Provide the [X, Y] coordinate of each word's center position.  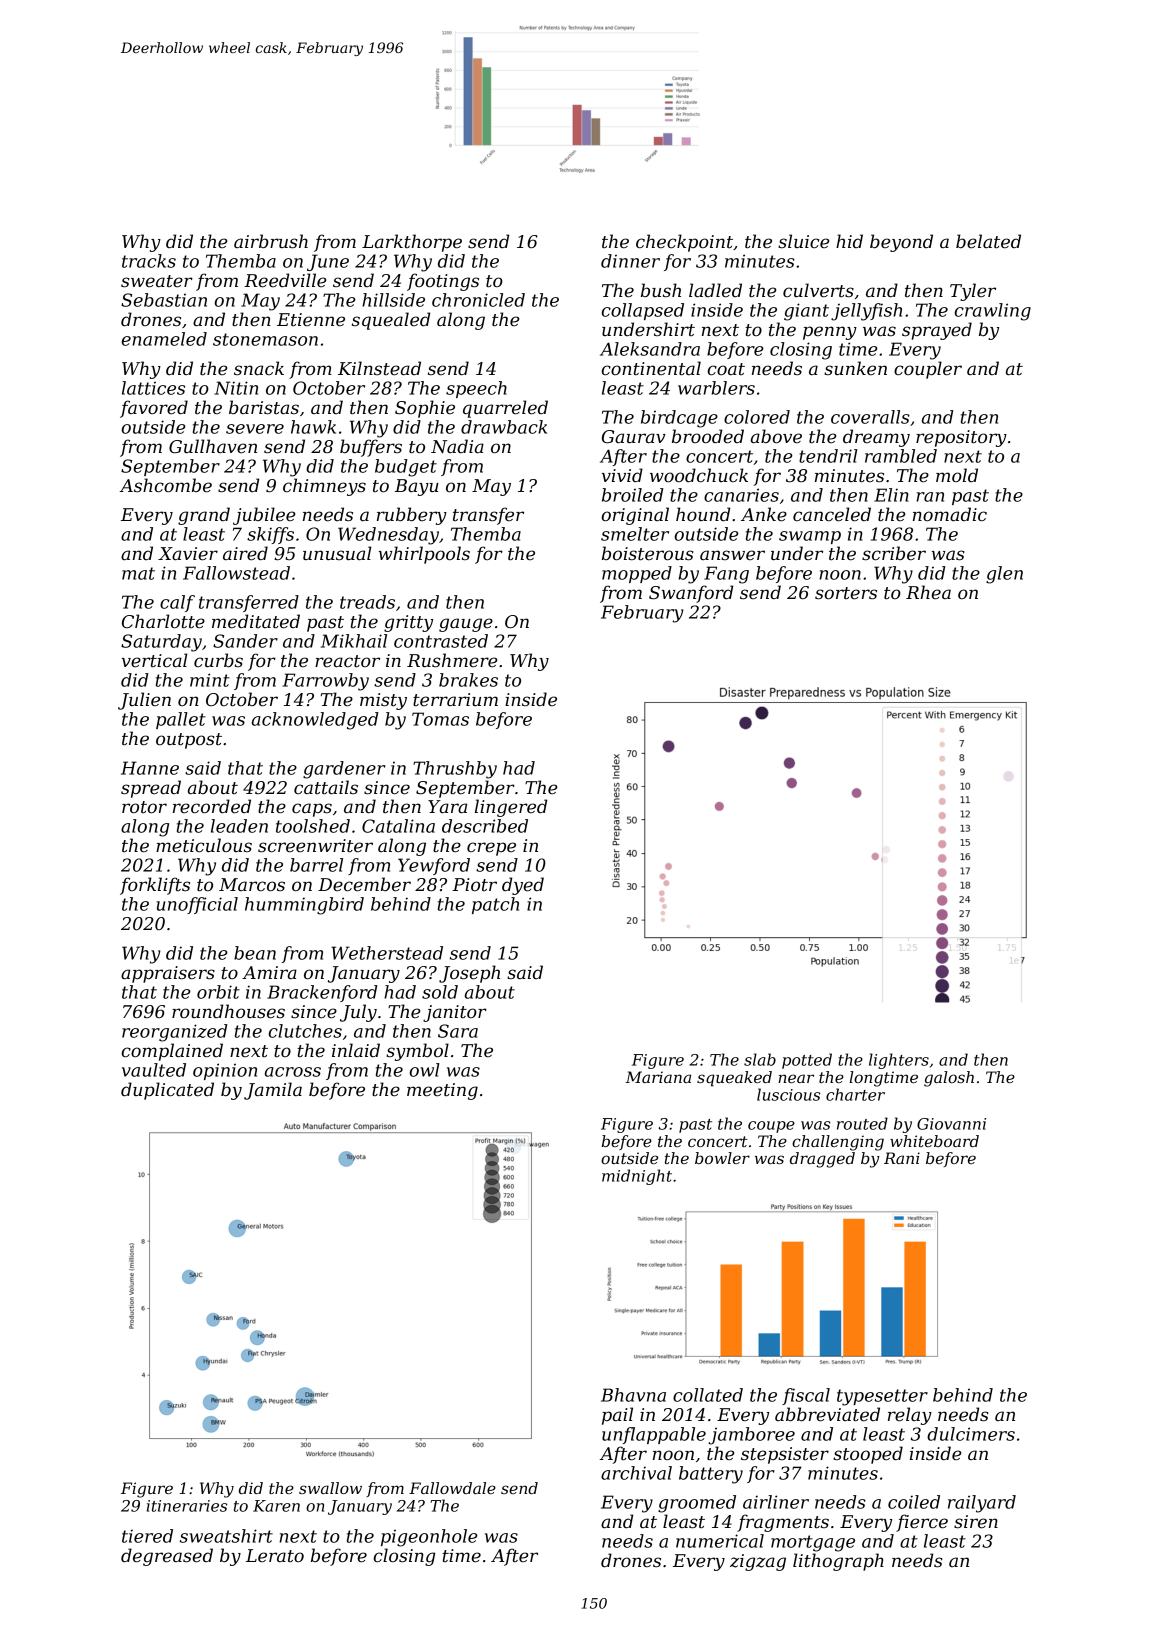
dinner [630, 261]
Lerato [275, 1556]
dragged [822, 1160]
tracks [149, 261]
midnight [637, 1177]
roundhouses [228, 1011]
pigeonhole [429, 1538]
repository [961, 438]
